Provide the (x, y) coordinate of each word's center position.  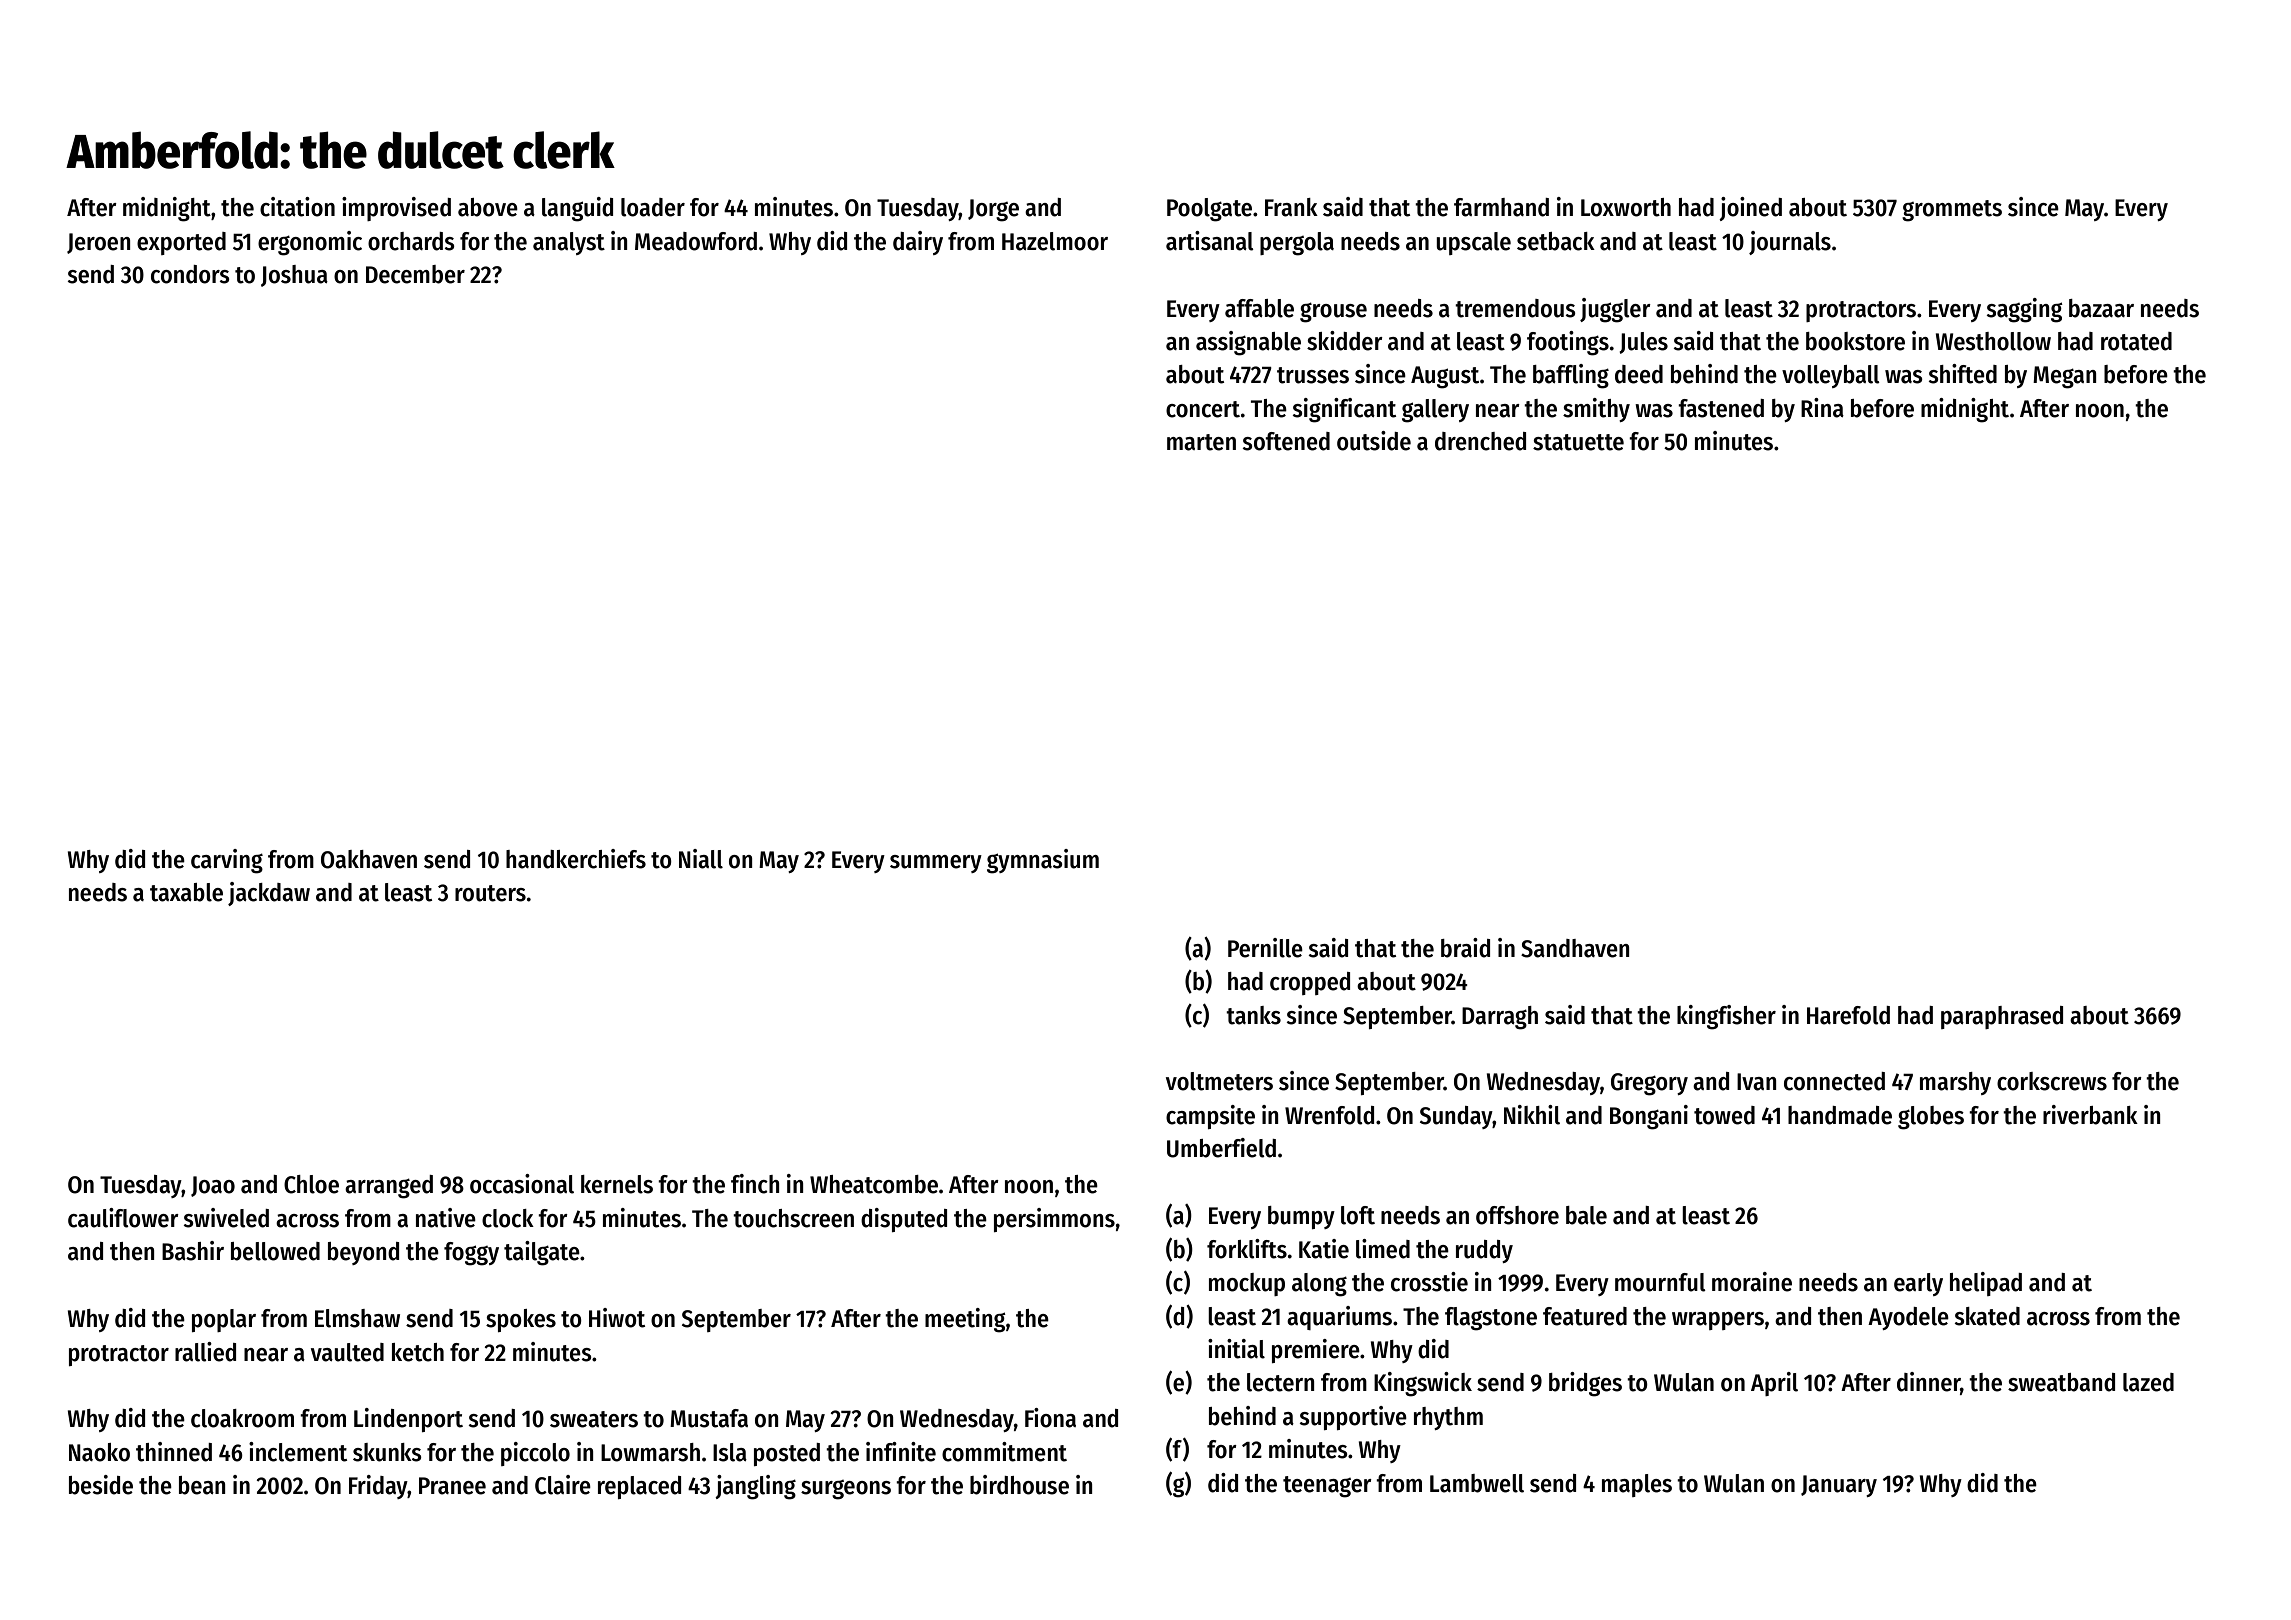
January (1839, 1486)
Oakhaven (369, 859)
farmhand (1501, 207)
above (488, 207)
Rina (1822, 408)
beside (101, 1485)
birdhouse (1019, 1485)
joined (1750, 209)
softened (1286, 441)
